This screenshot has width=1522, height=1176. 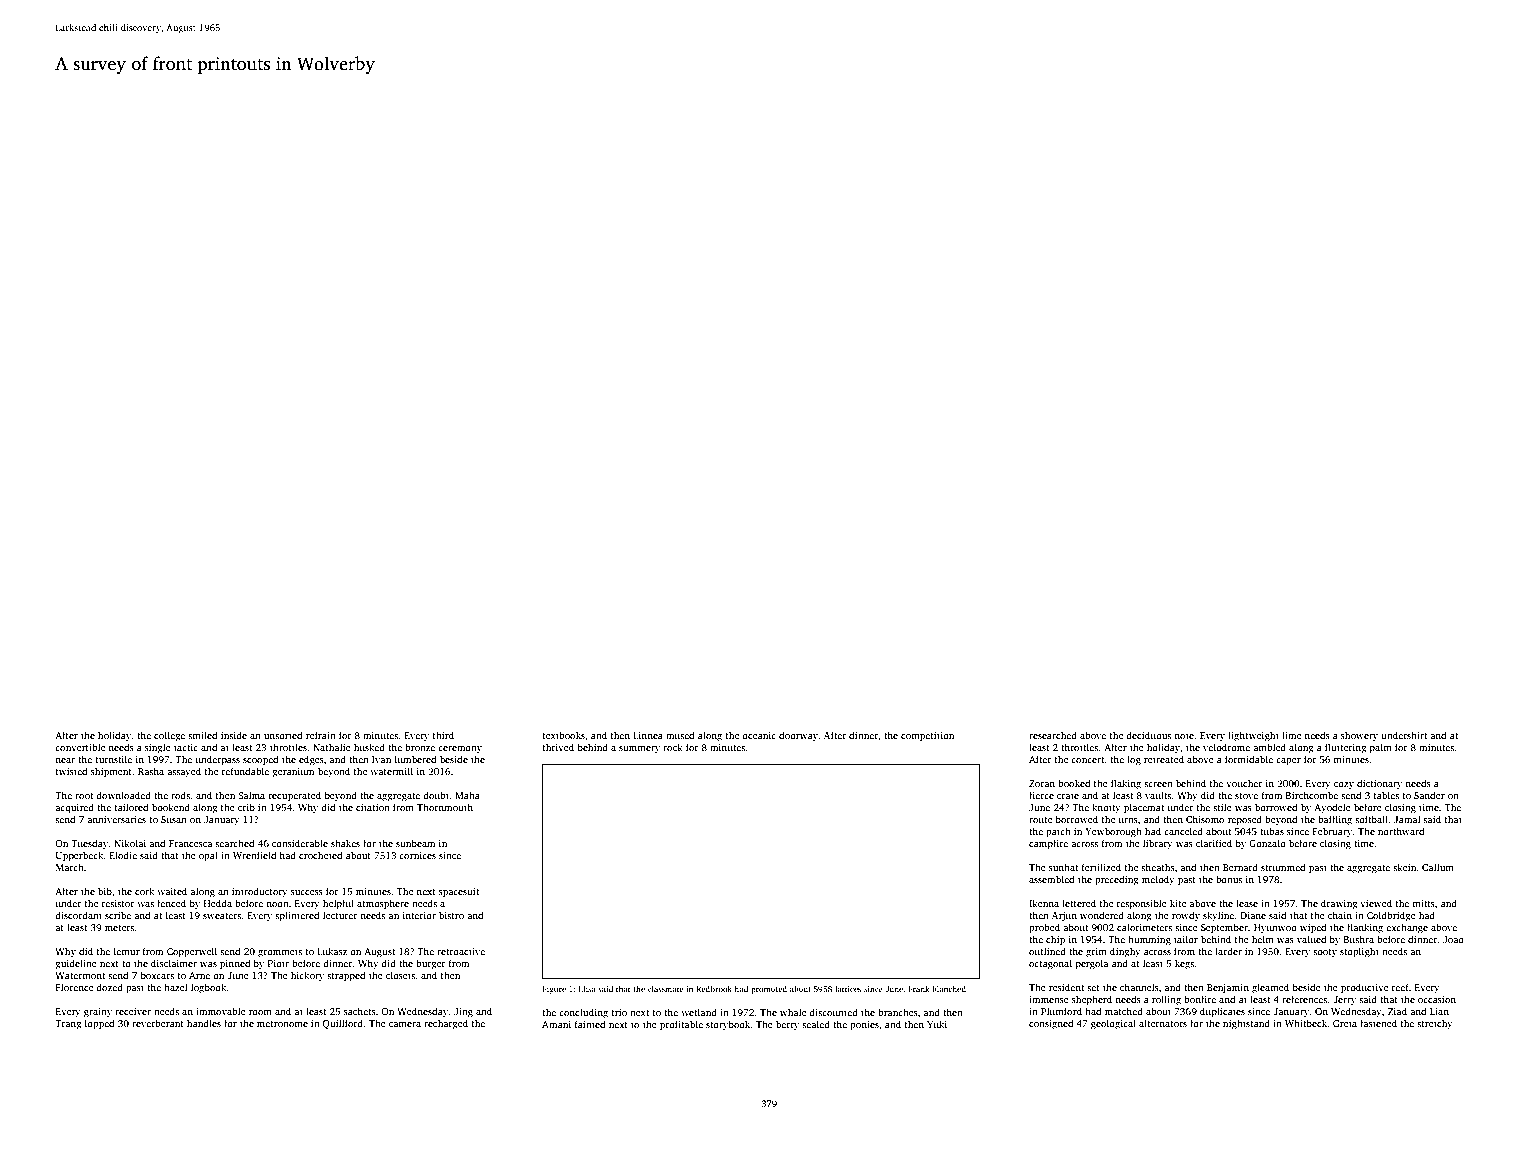 I want to click on discordant, so click(x=78, y=915).
